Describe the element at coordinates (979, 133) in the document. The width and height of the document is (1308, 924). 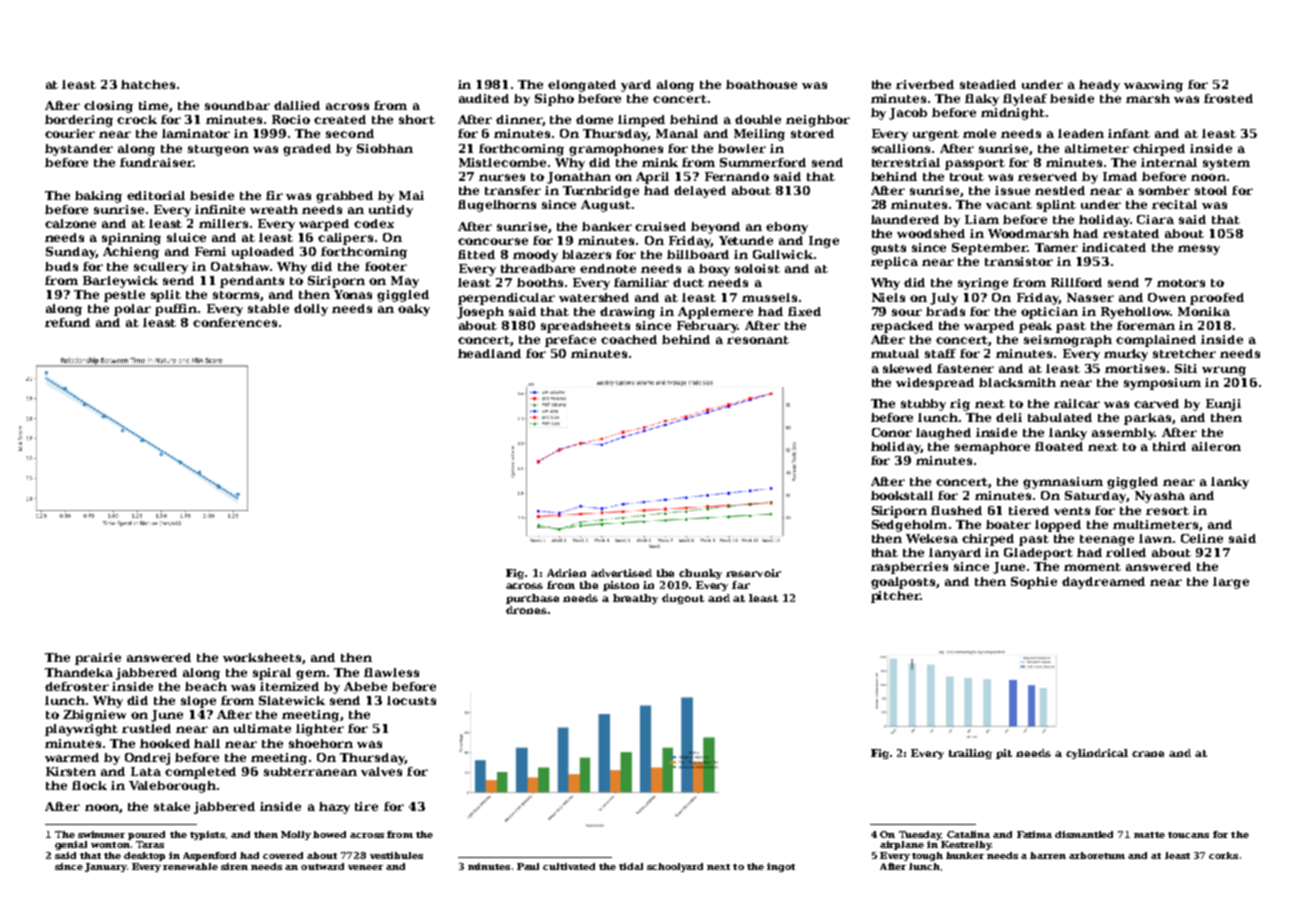
I see `mole` at that location.
